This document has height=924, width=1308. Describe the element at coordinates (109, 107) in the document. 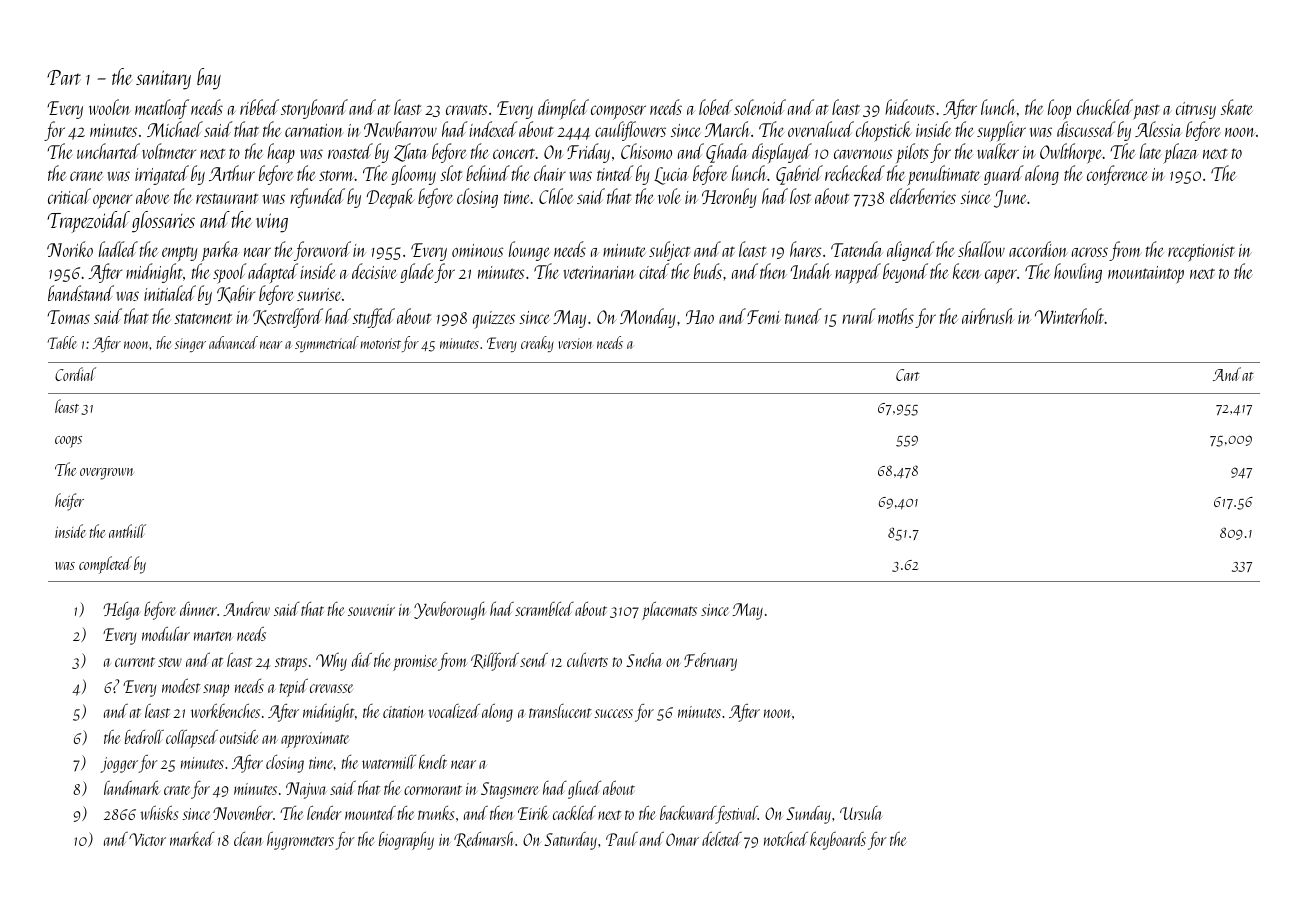

I see `woolen` at that location.
